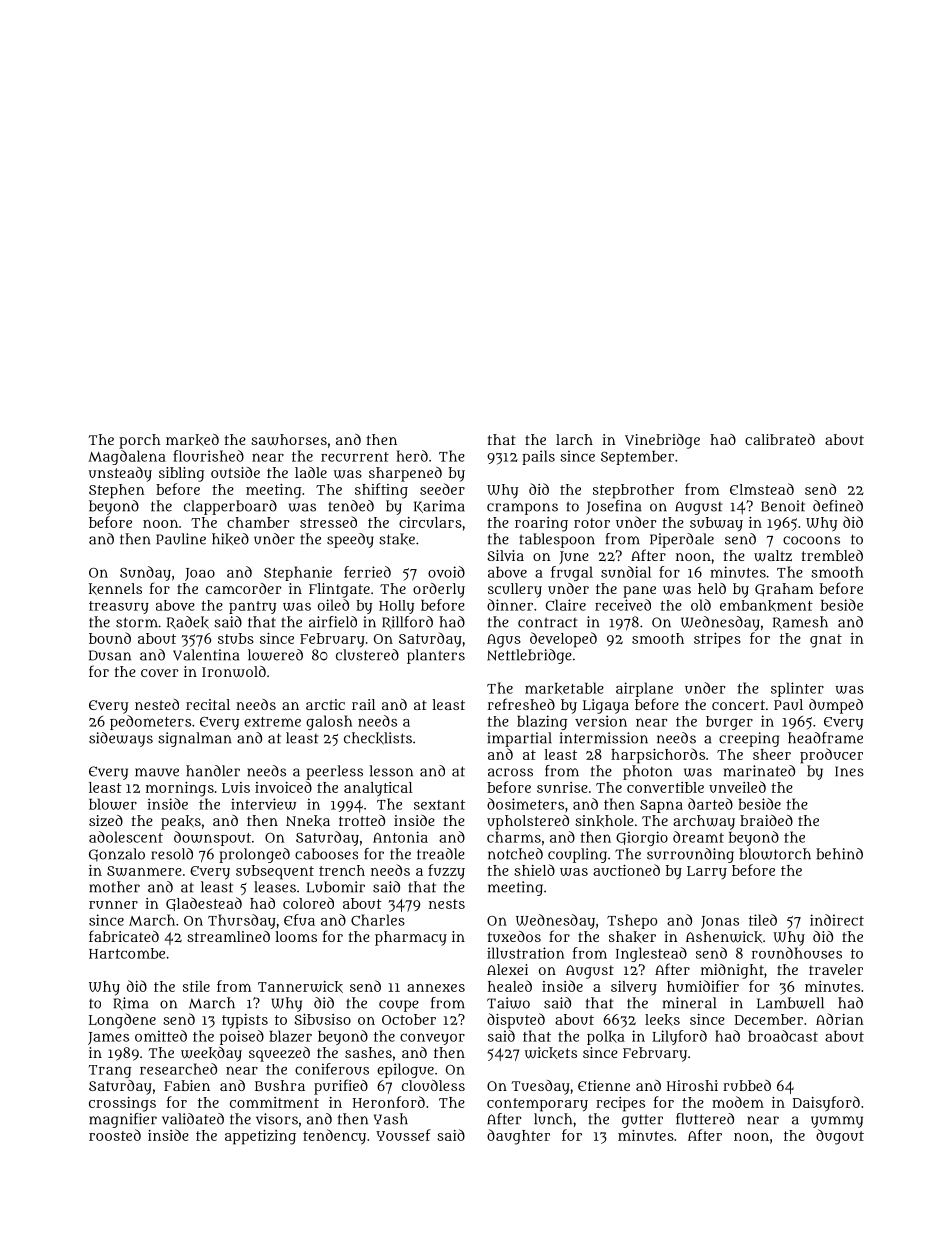  Describe the element at coordinates (436, 656) in the image. I see `planters` at that location.
